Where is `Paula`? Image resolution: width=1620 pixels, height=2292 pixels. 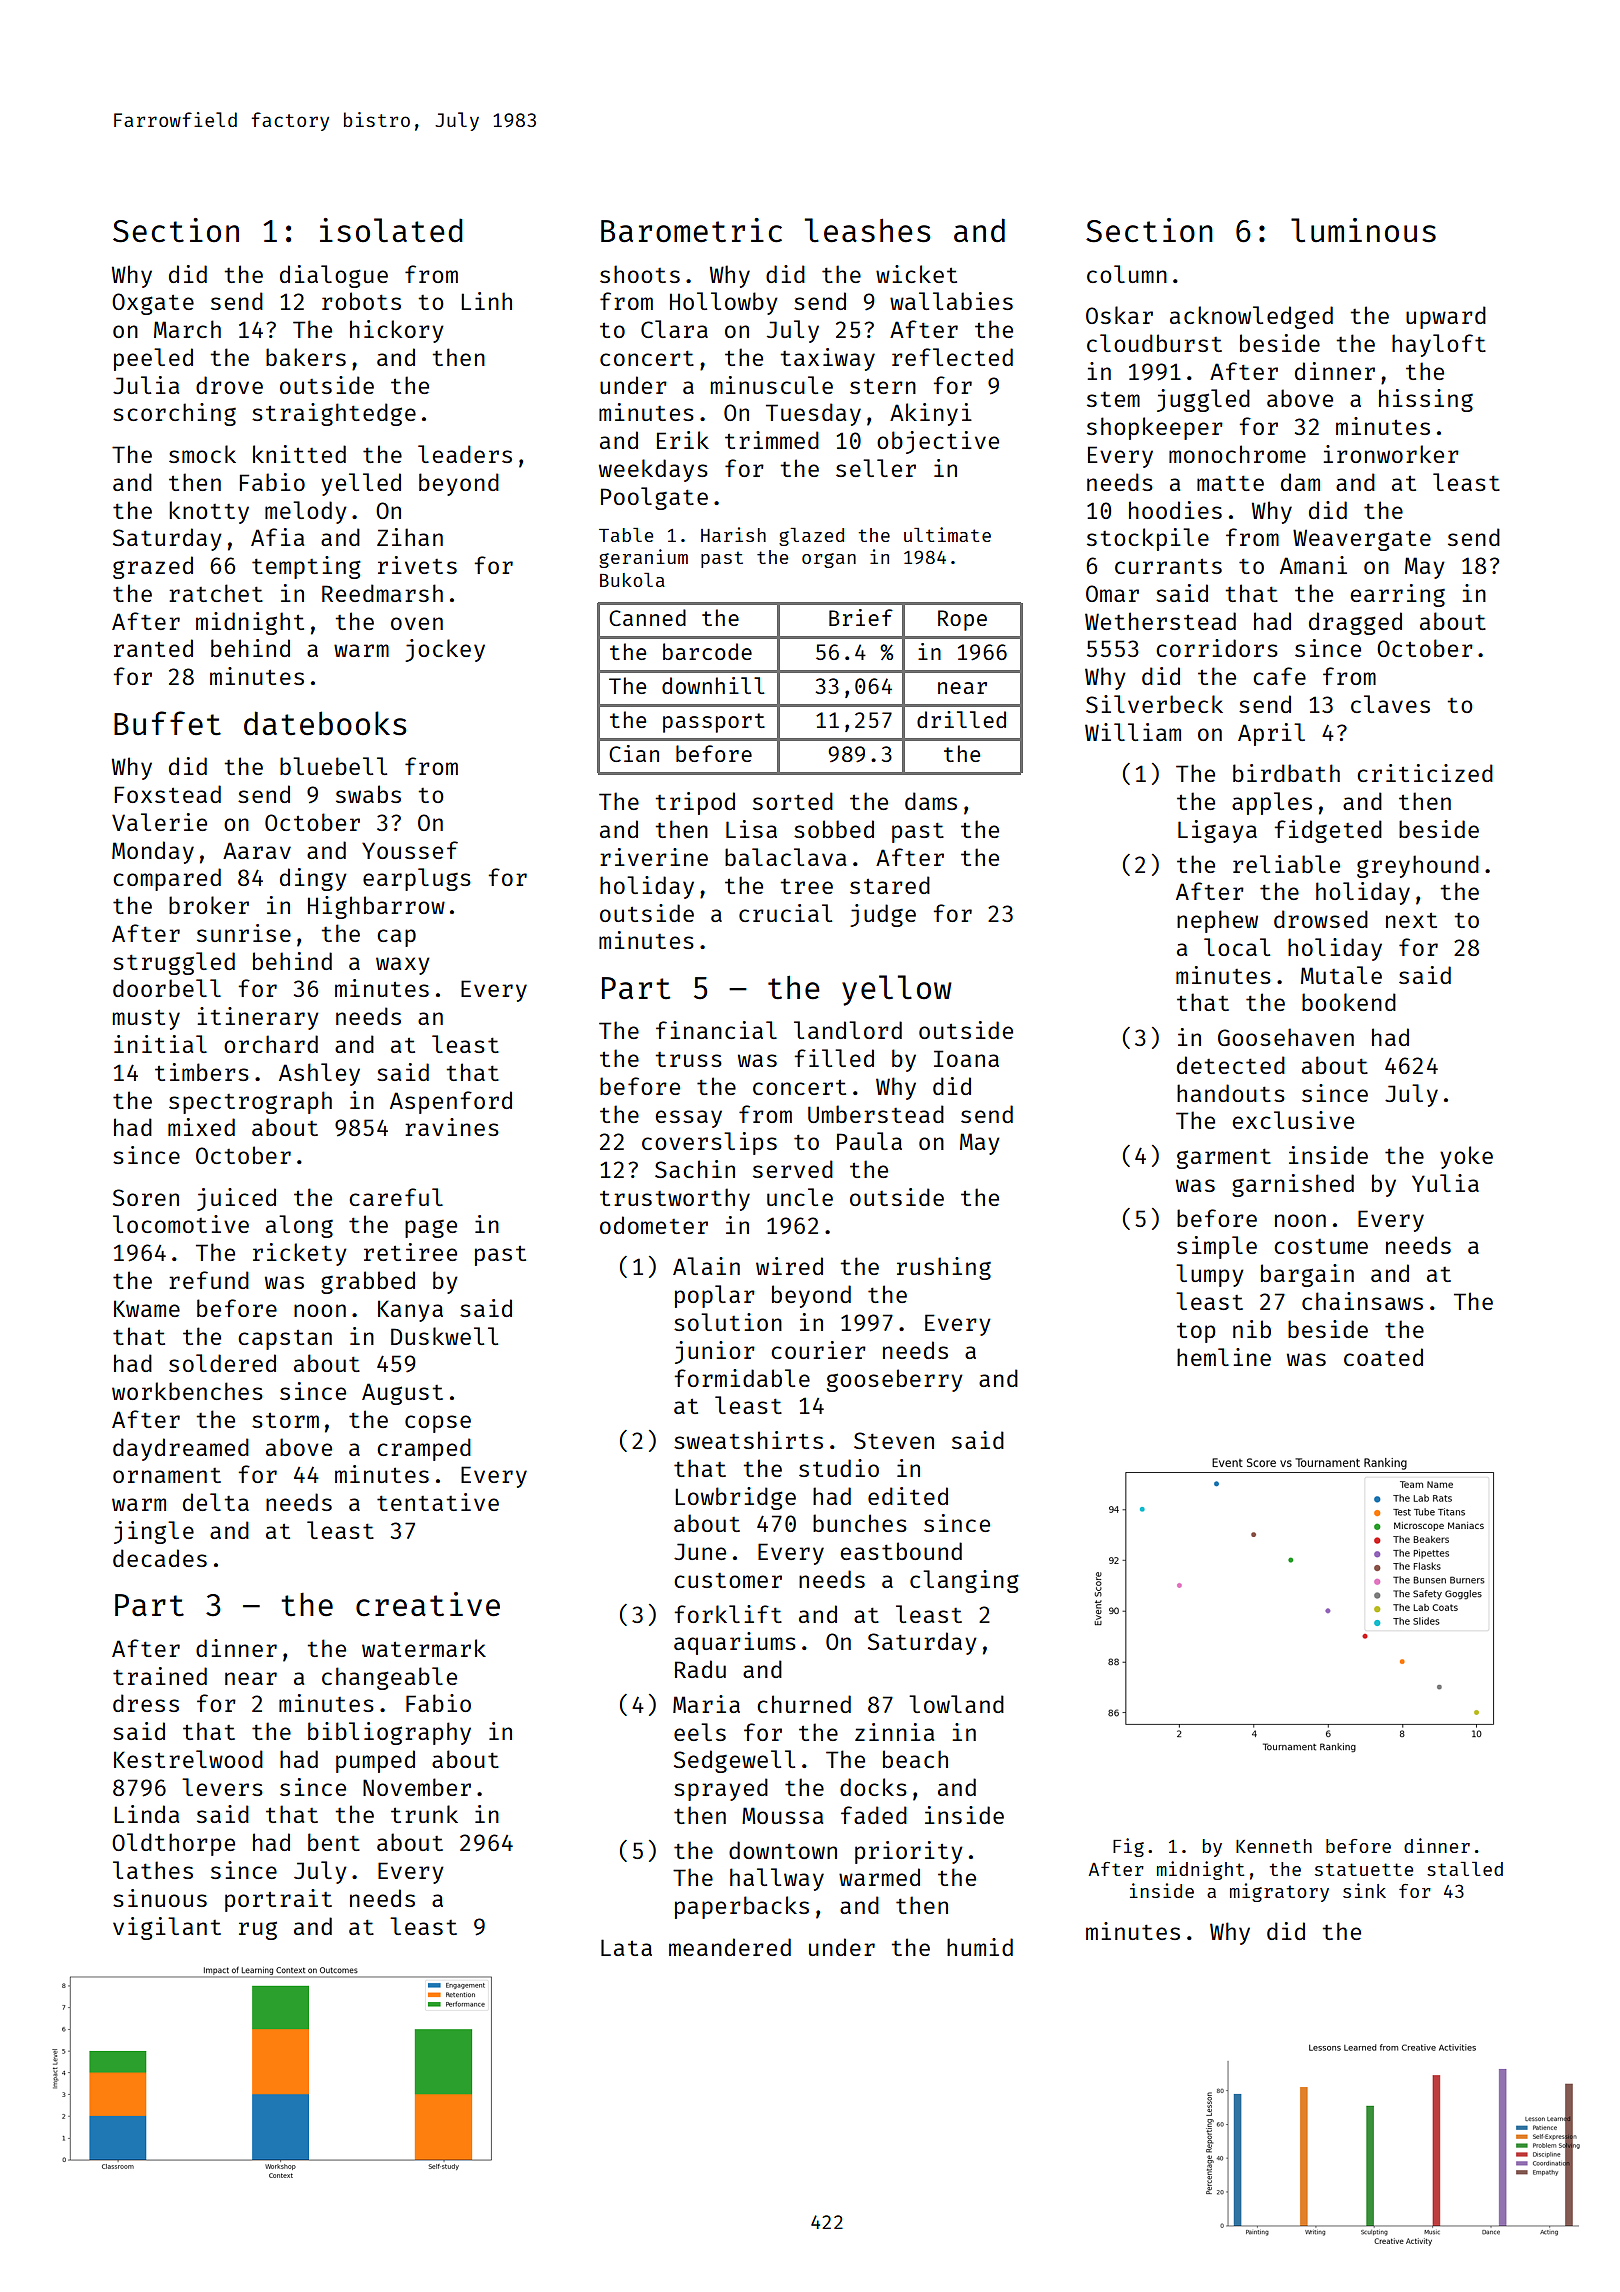 Paula is located at coordinates (869, 1141).
